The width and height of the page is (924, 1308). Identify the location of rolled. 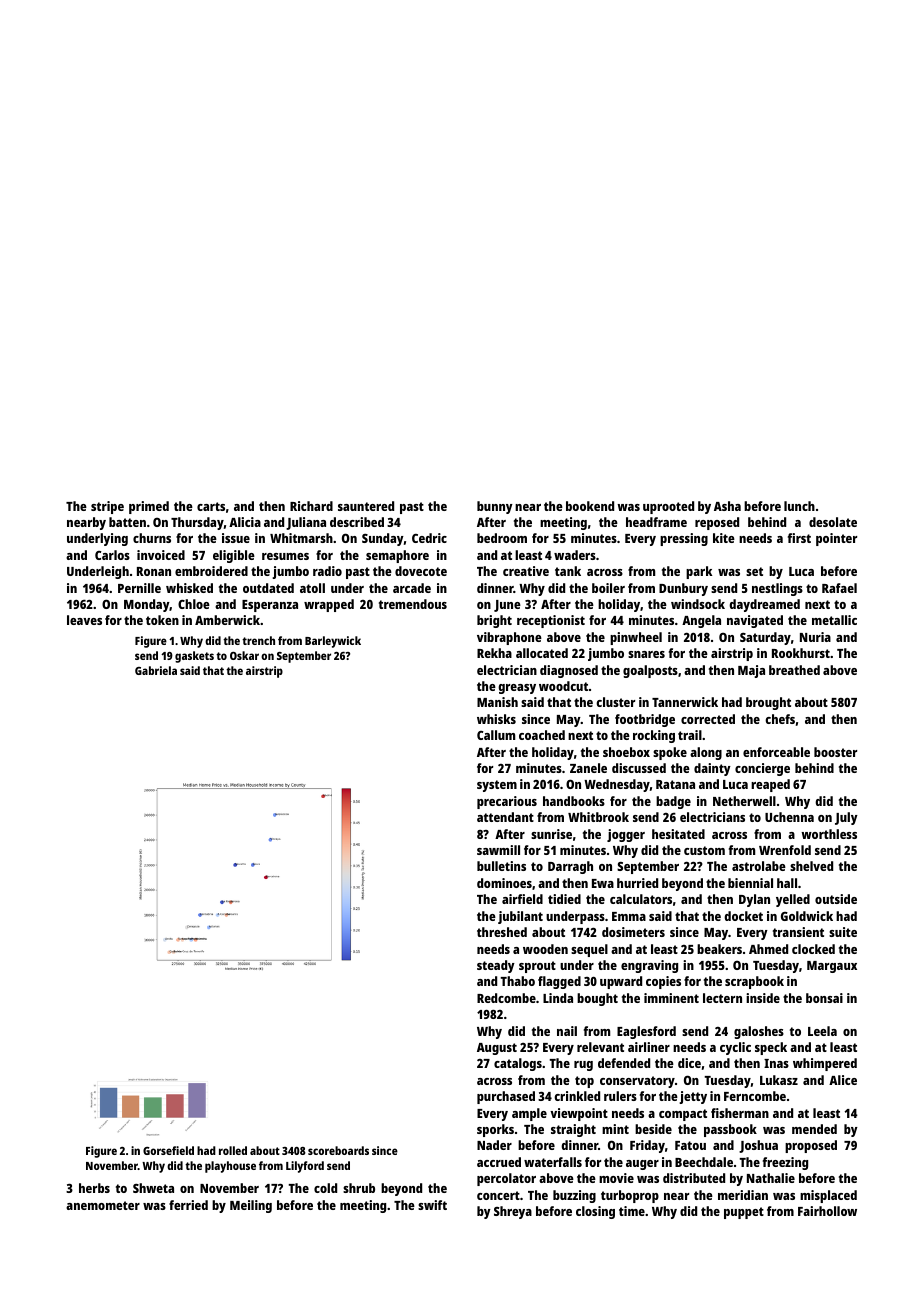
(233, 1150).
